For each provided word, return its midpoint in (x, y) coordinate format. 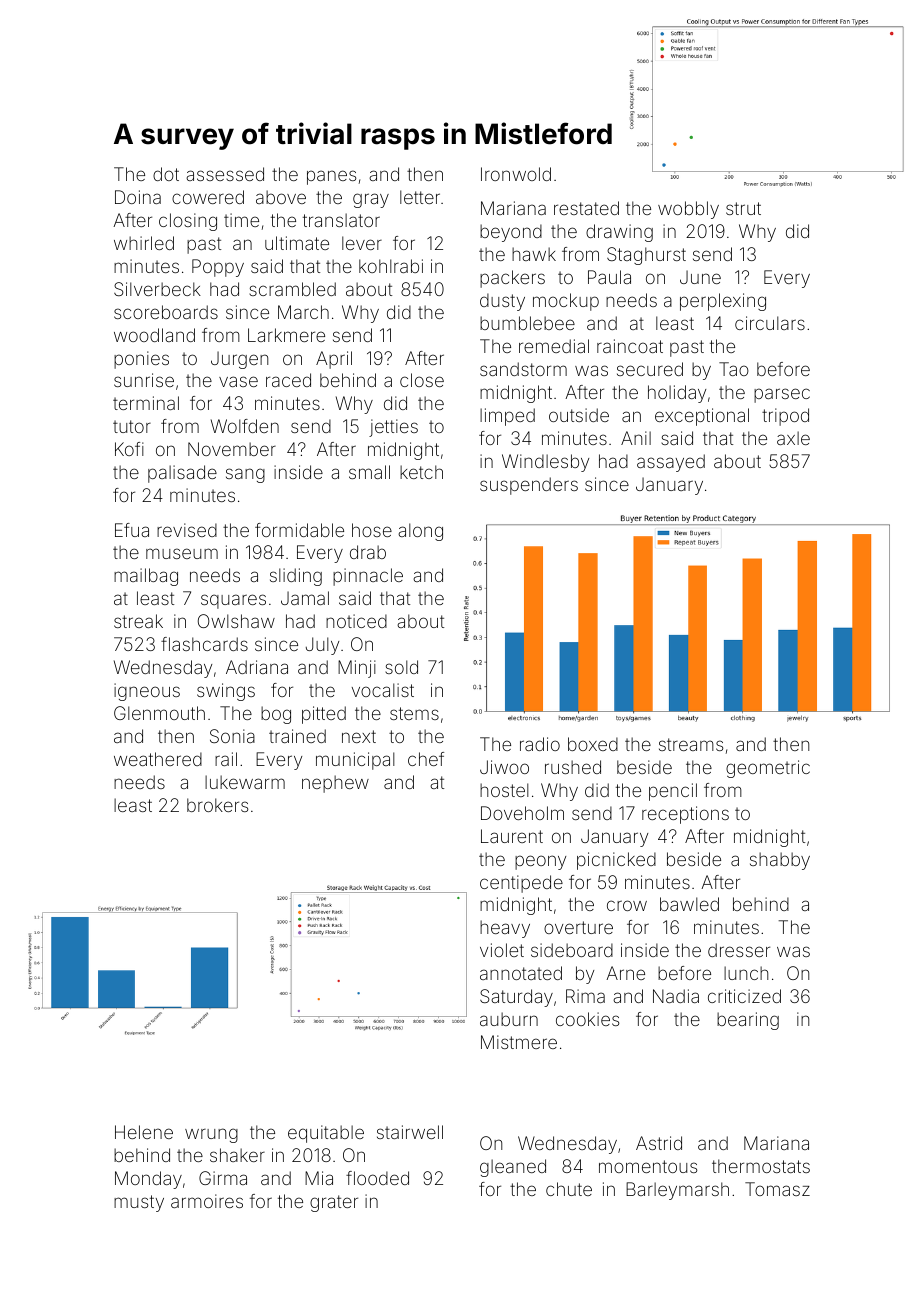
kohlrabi (391, 266)
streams (691, 744)
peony (540, 862)
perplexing (723, 302)
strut (743, 208)
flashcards (204, 644)
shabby (780, 861)
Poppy (218, 268)
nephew (335, 784)
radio (540, 744)
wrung (211, 1135)
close (422, 380)
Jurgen (239, 360)
